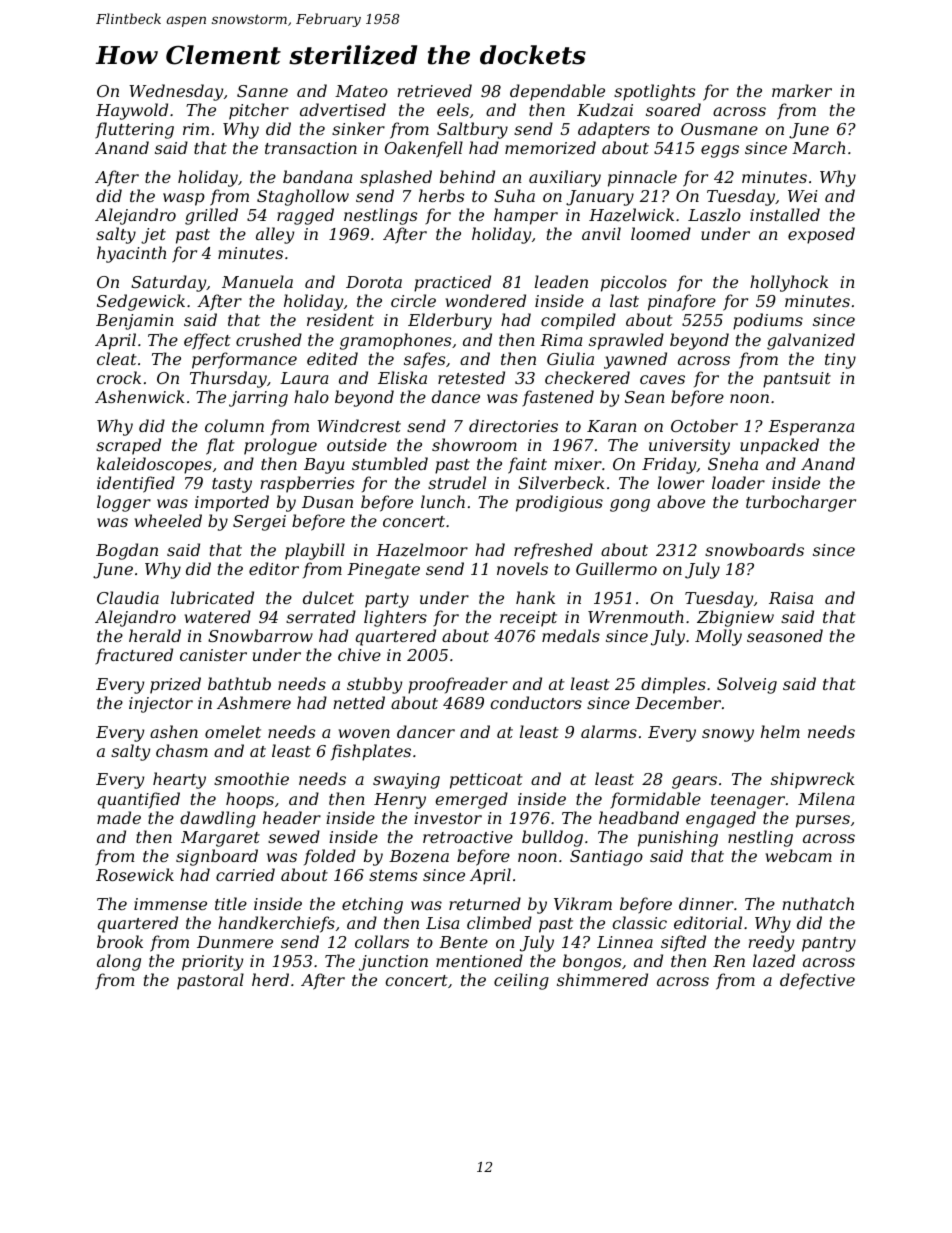 The width and height of the screenshot is (952, 1233). Describe the element at coordinates (559, 503) in the screenshot. I see `prodigious` at that location.
